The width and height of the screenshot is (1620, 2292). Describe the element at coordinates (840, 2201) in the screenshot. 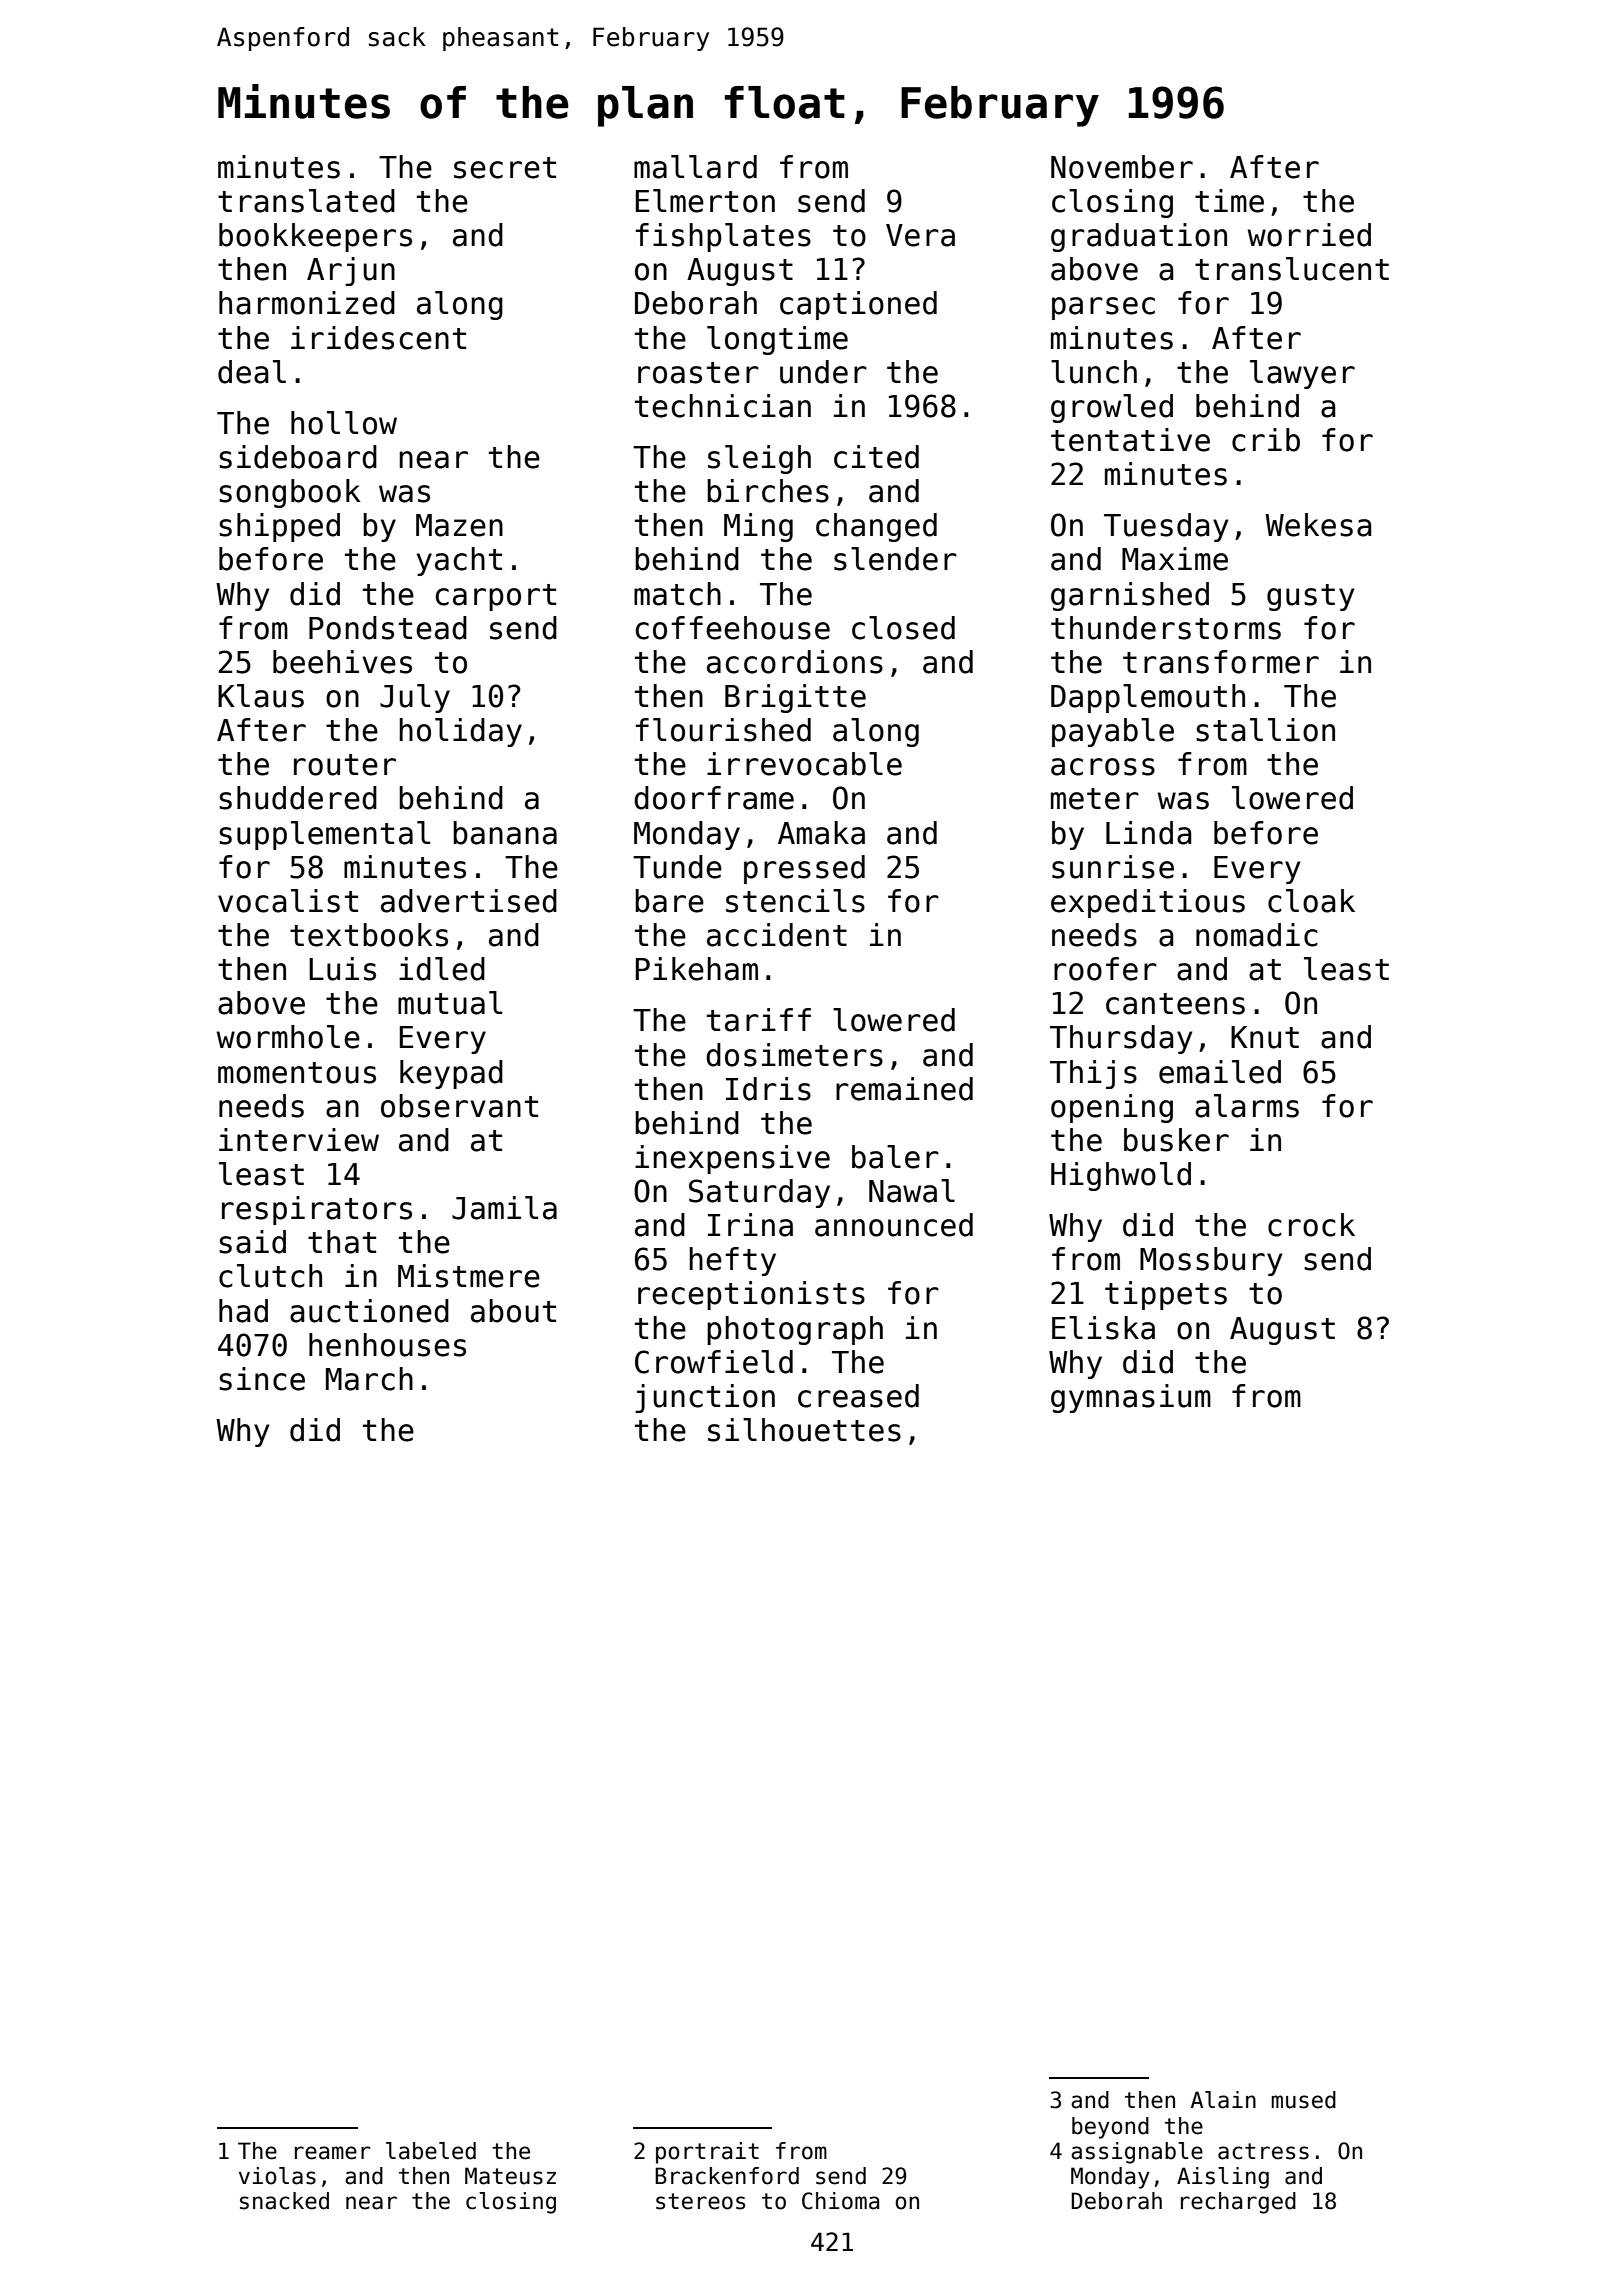

I see `Chioma` at that location.
